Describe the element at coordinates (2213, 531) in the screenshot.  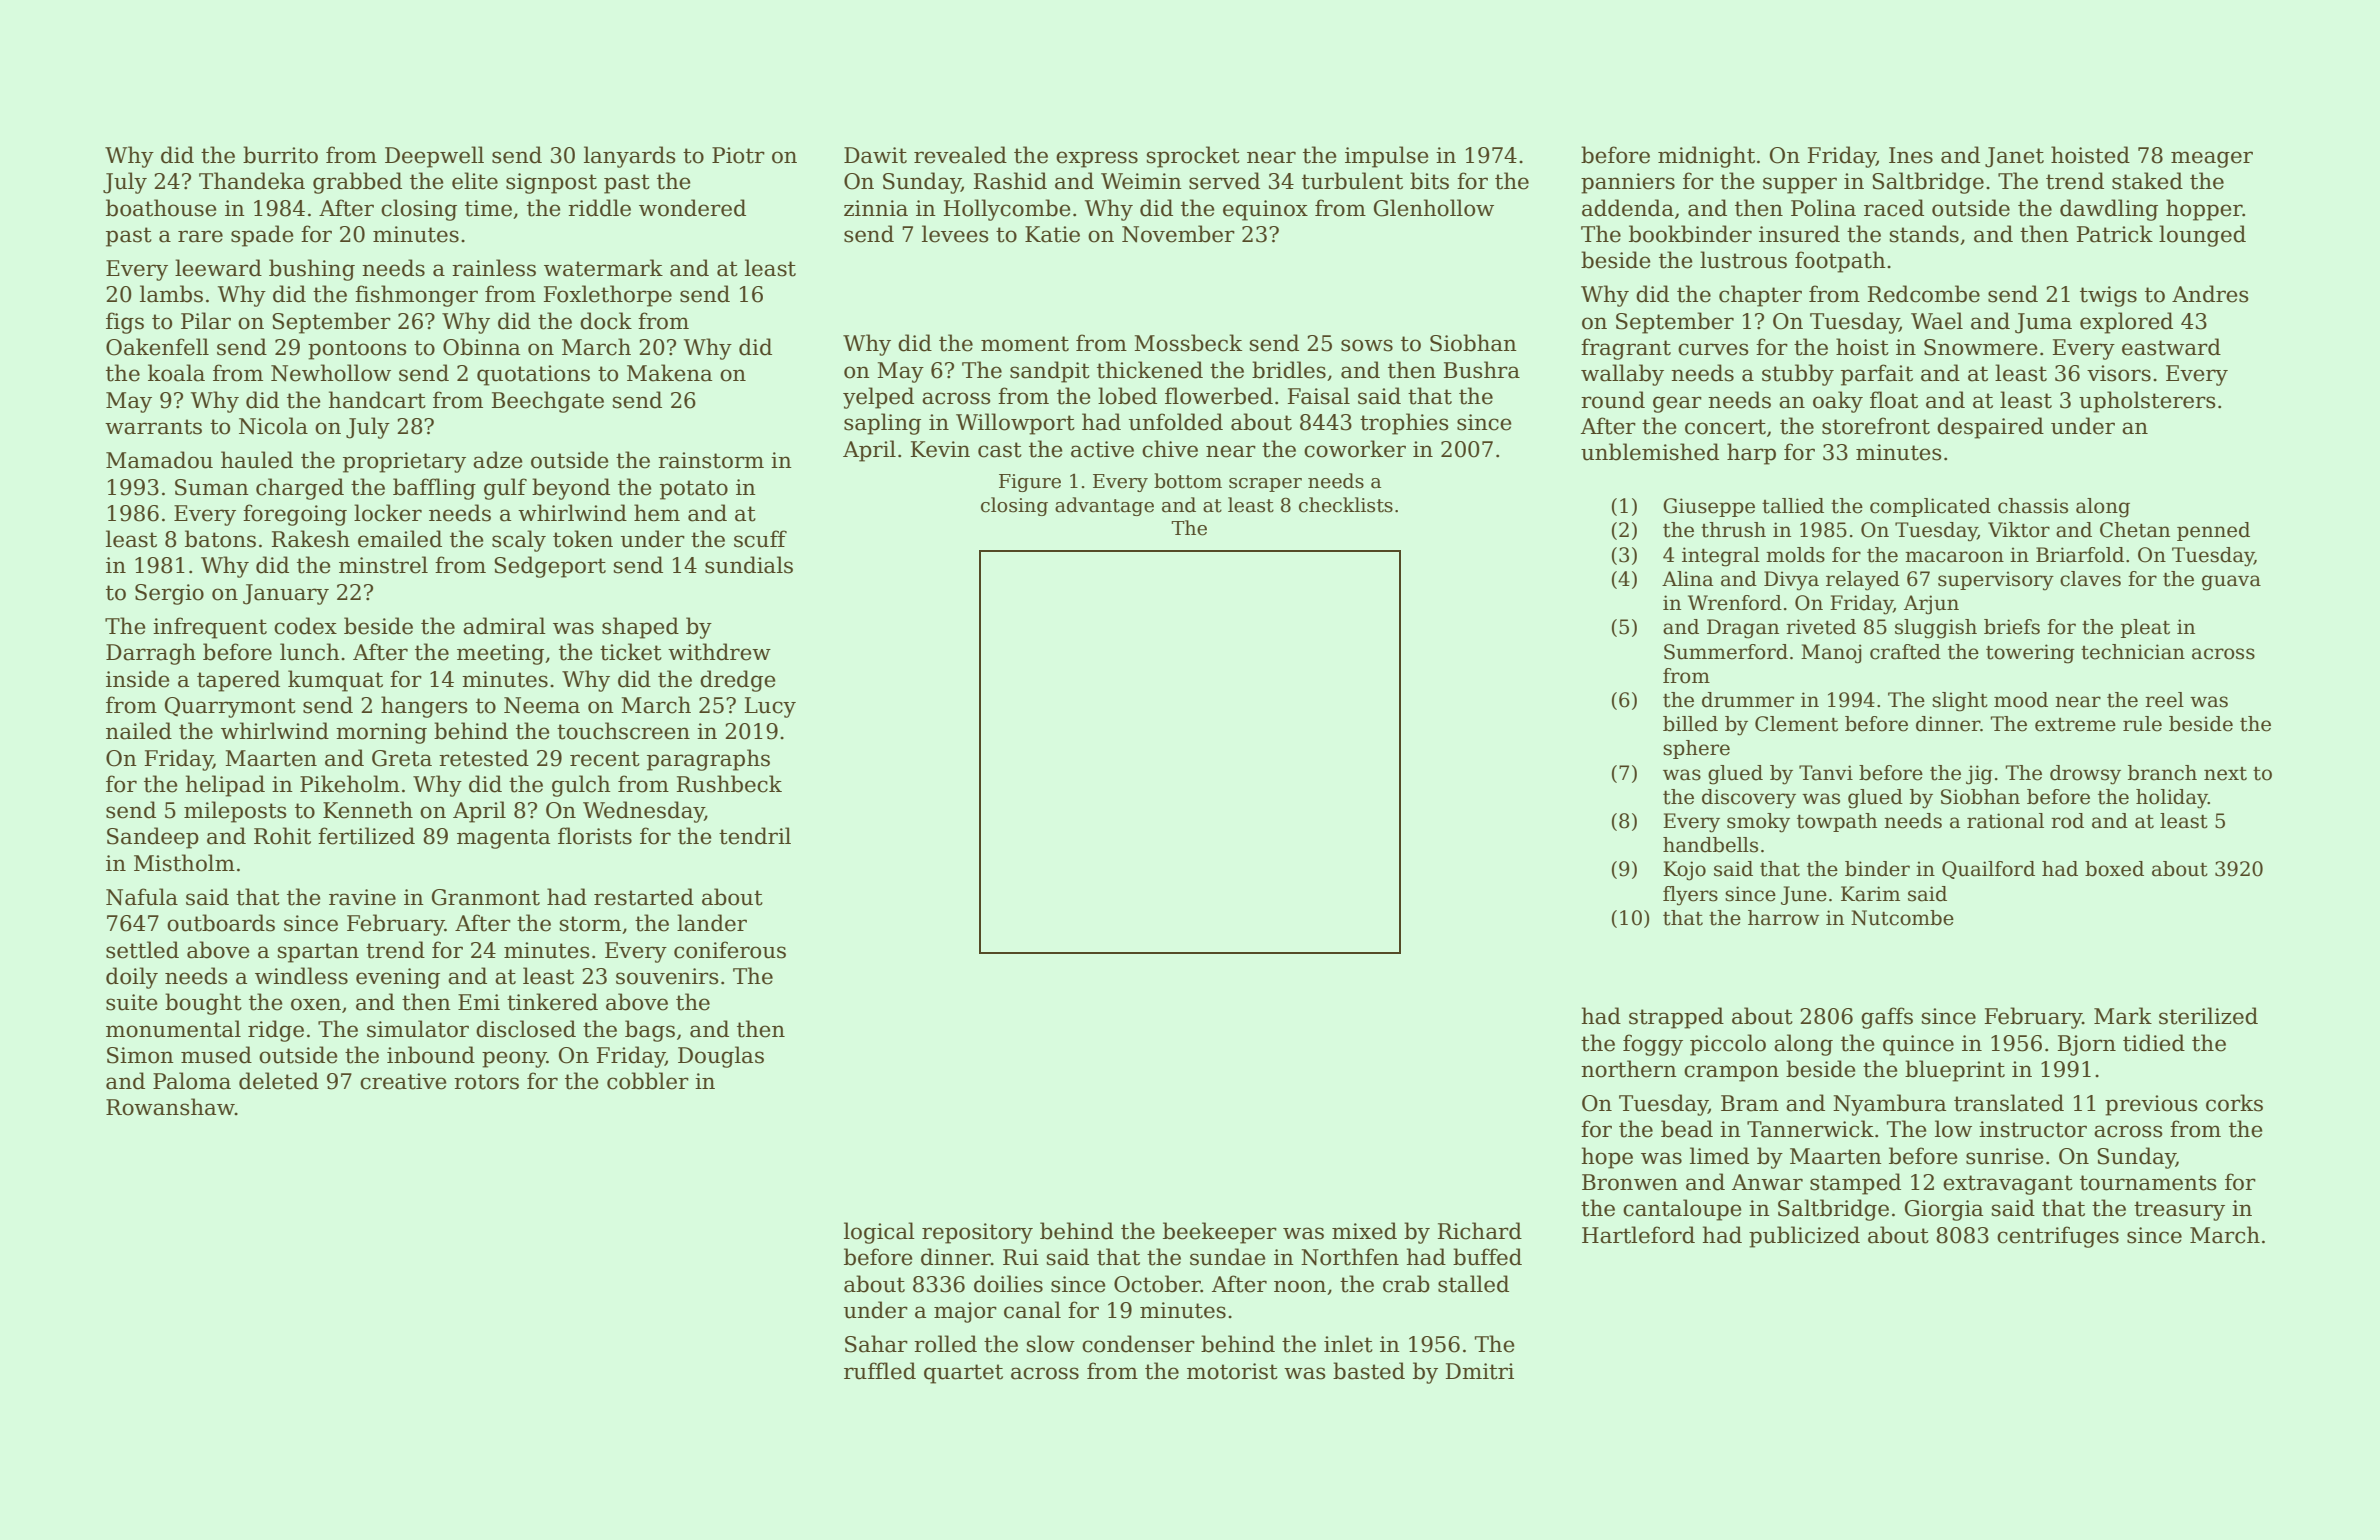
I see `penned` at that location.
